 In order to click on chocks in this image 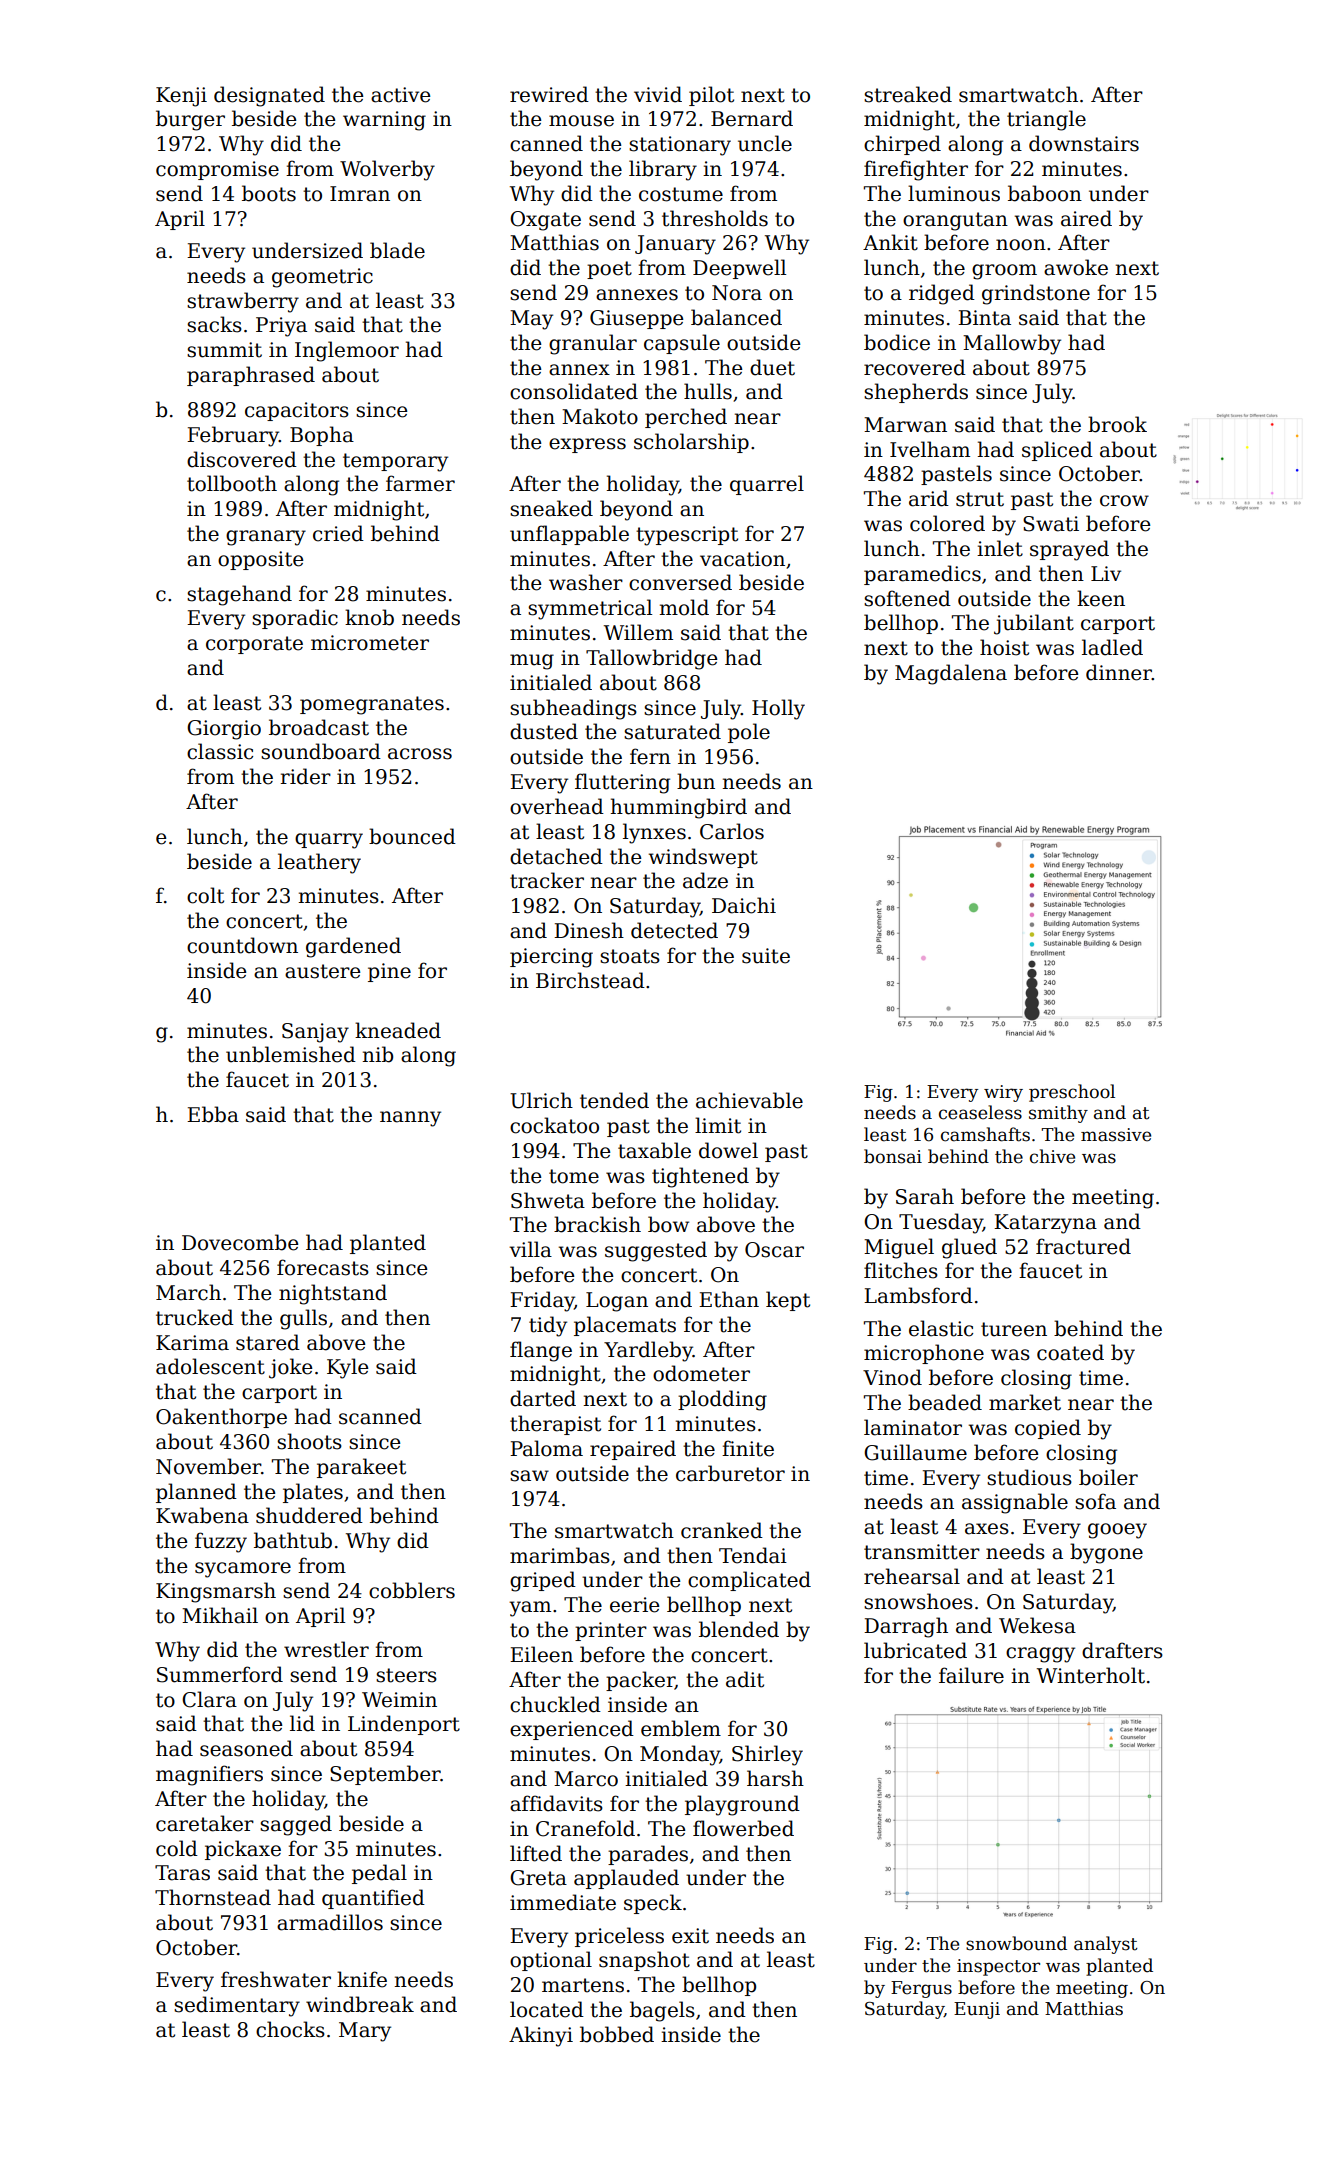, I will do `click(290, 2029)`.
